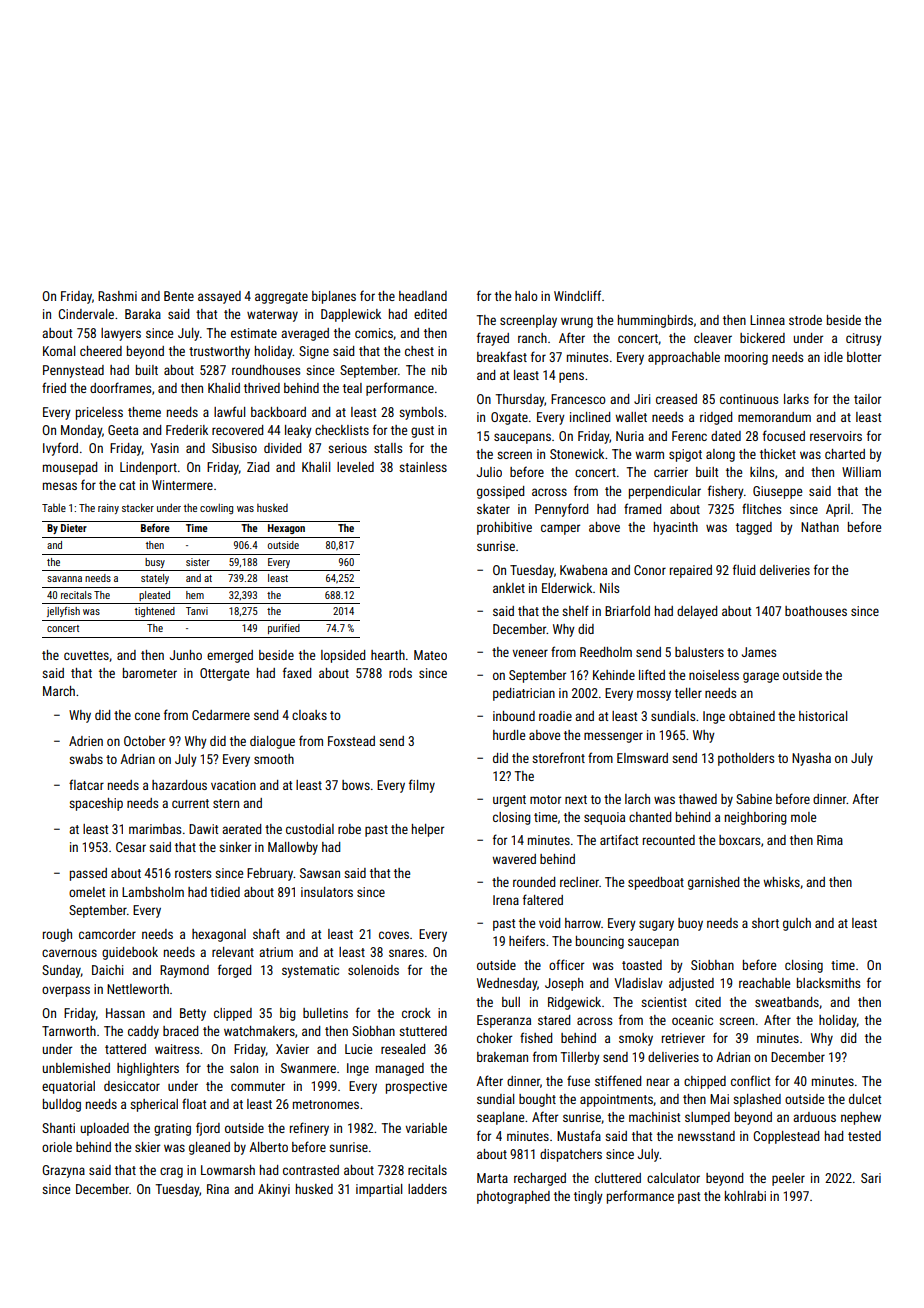 Image resolution: width=924 pixels, height=1308 pixels. Describe the element at coordinates (750, 1080) in the image. I see `conflict` at that location.
